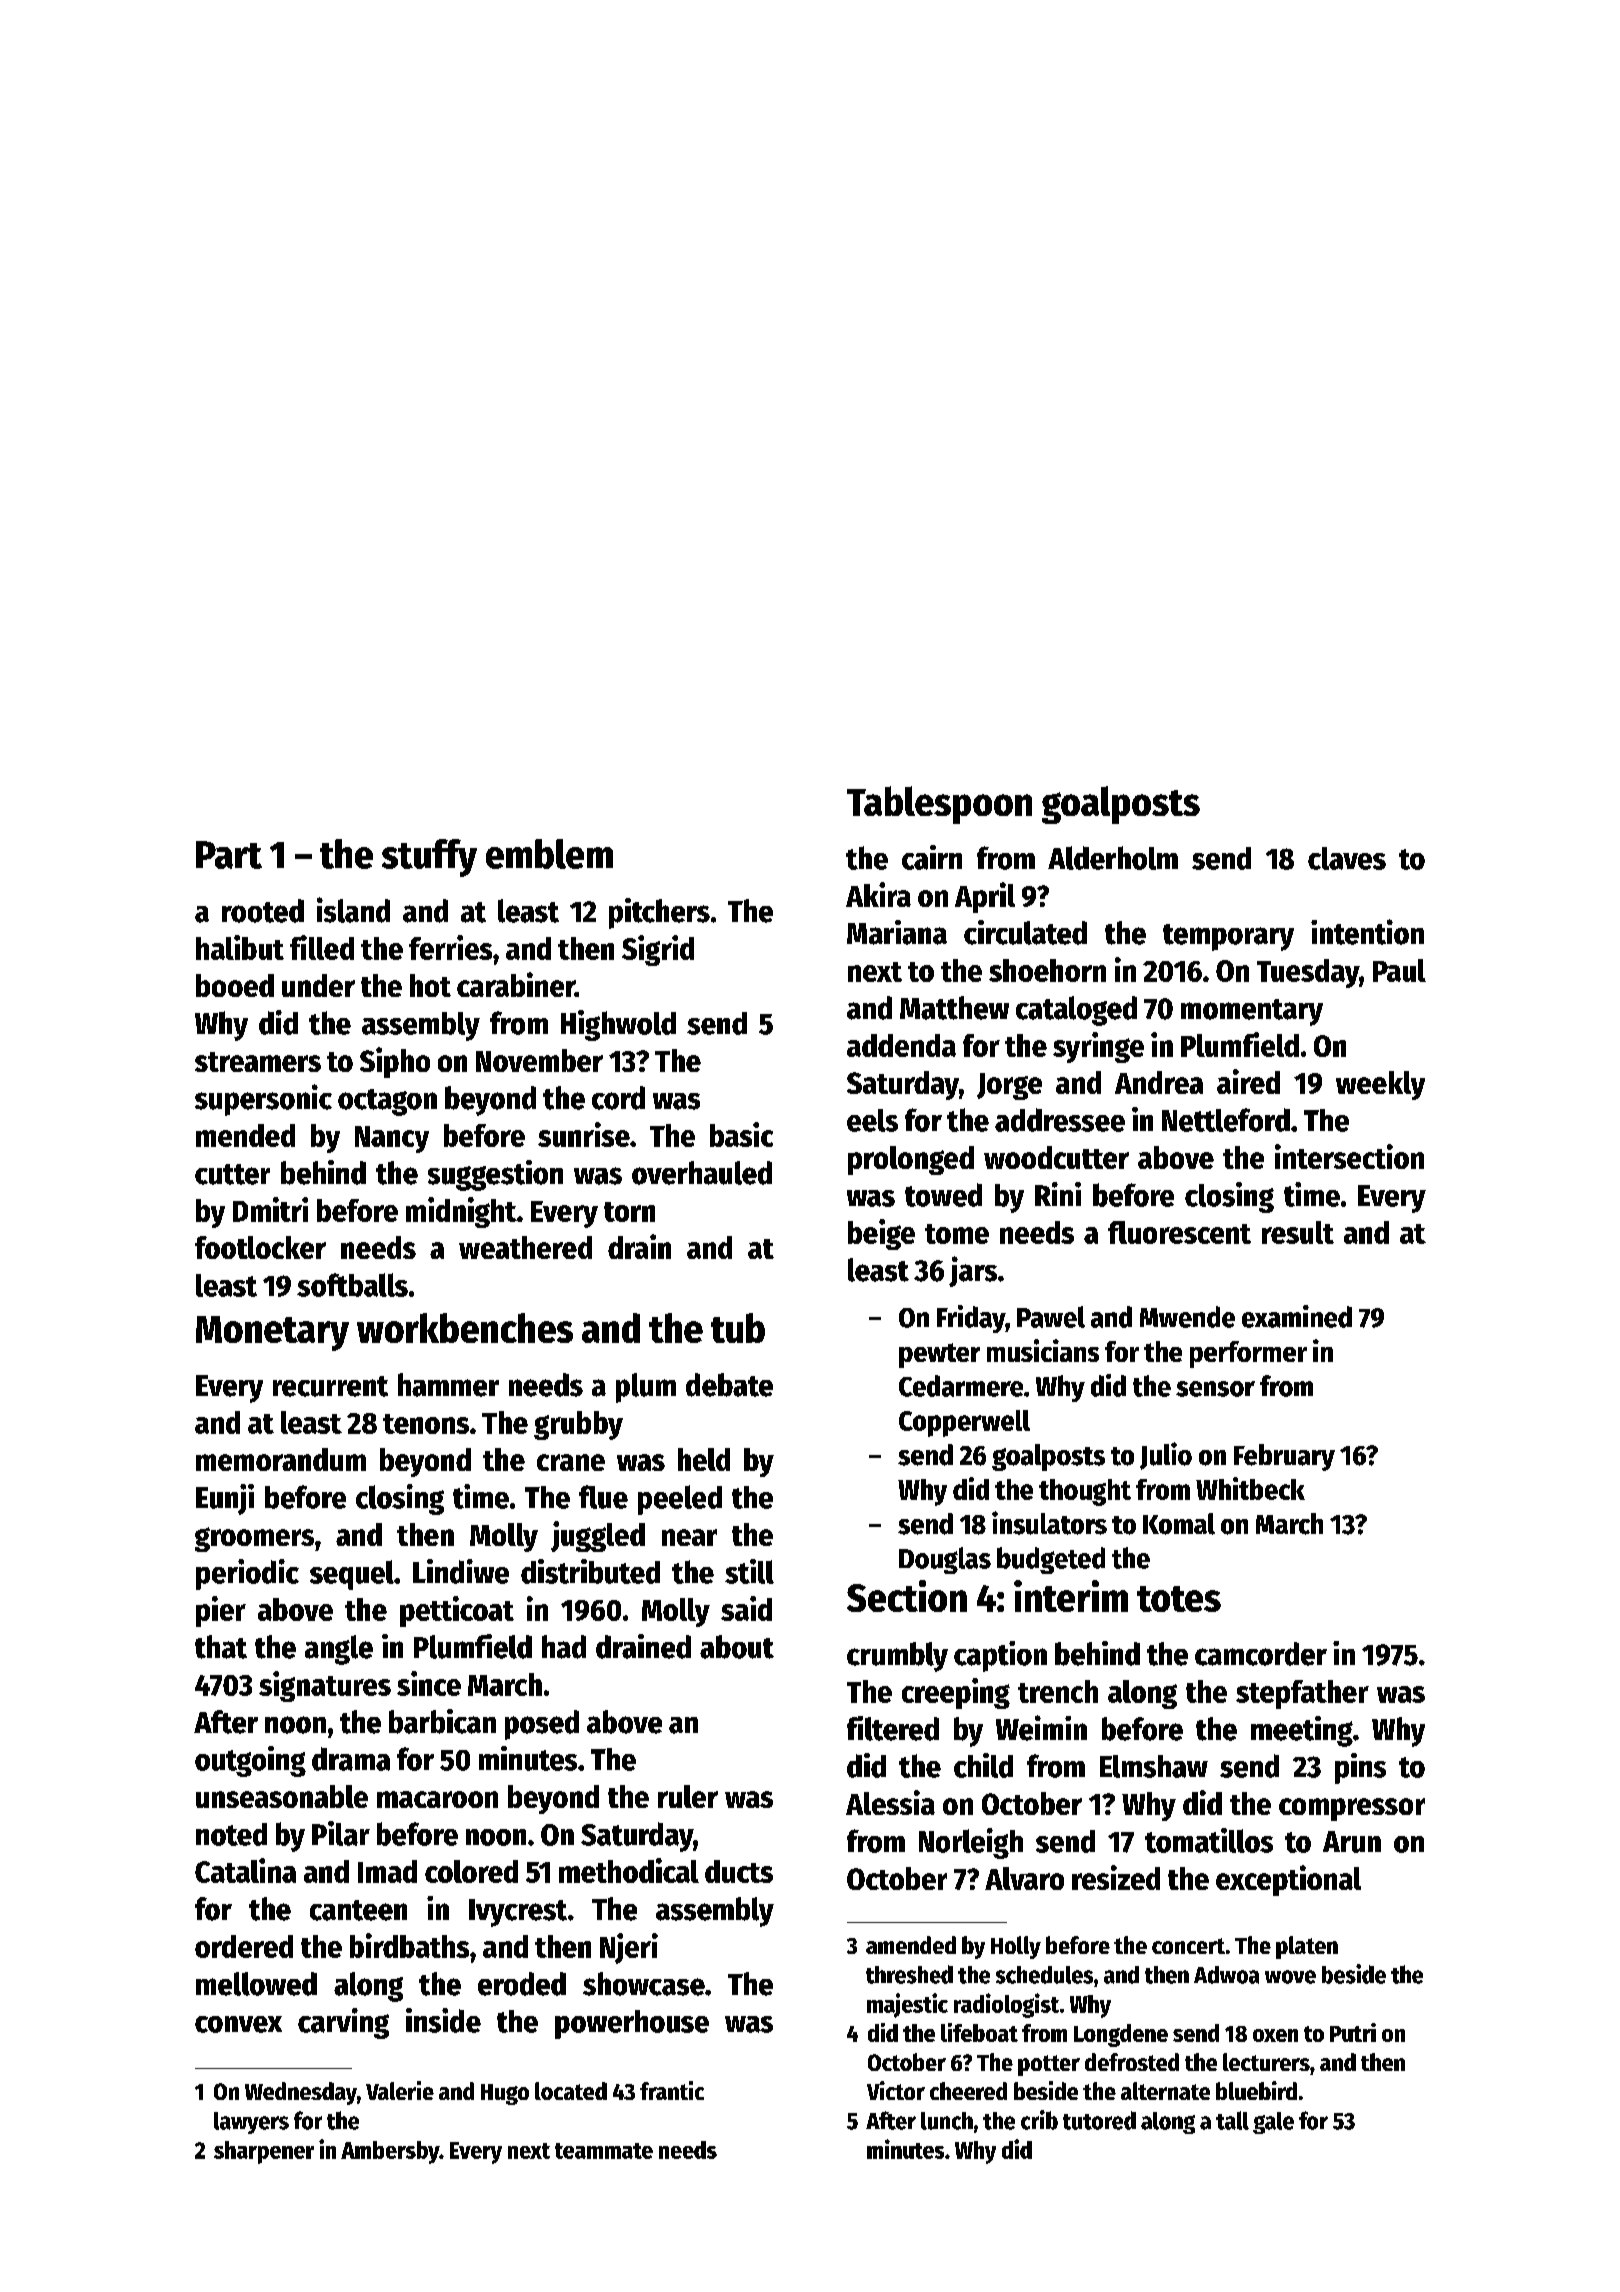 The height and width of the screenshot is (2292, 1620). Describe the element at coordinates (939, 805) in the screenshot. I see `Tablespoon` at that location.
